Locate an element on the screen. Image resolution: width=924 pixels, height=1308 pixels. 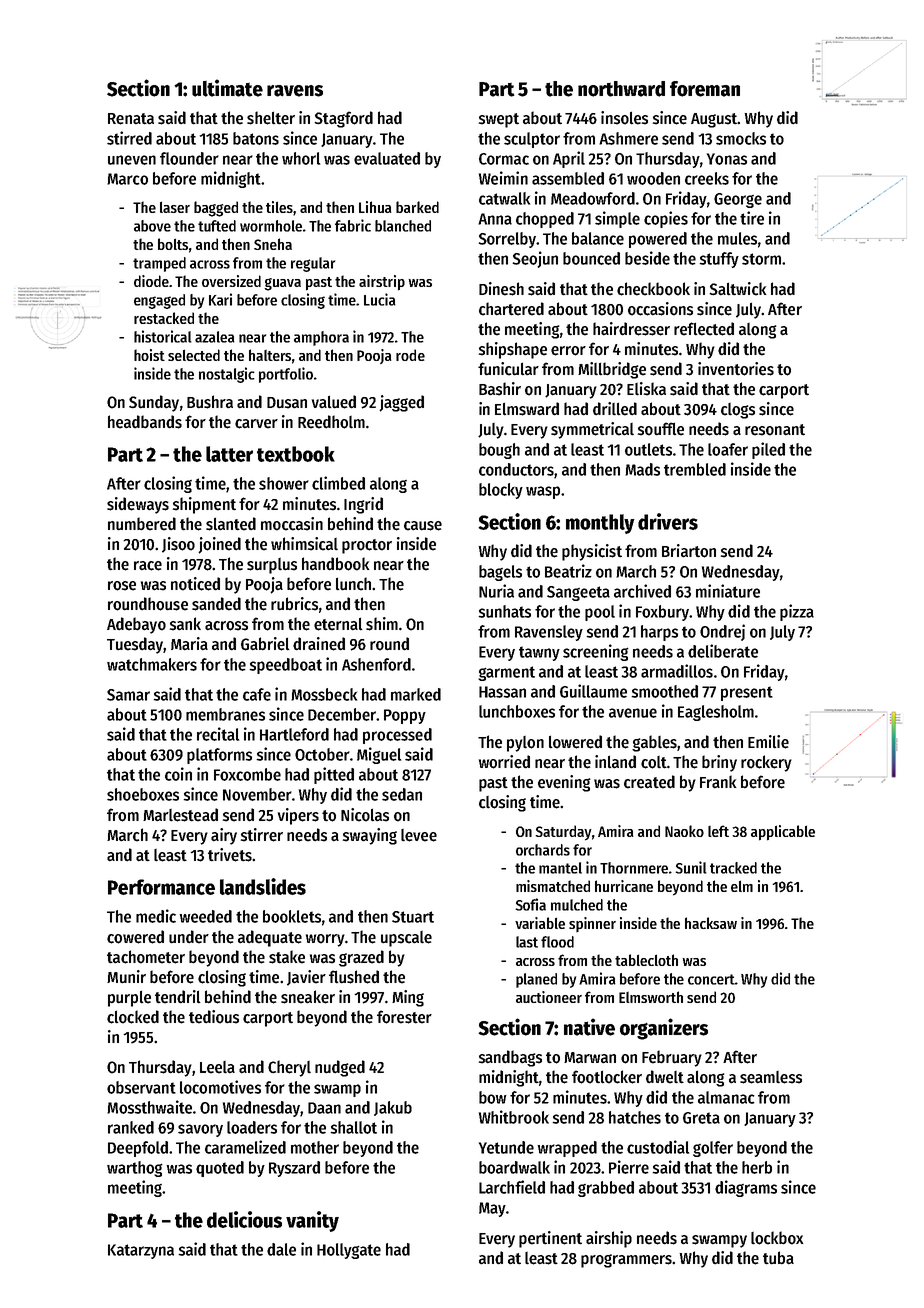
landslides is located at coordinates (263, 886).
